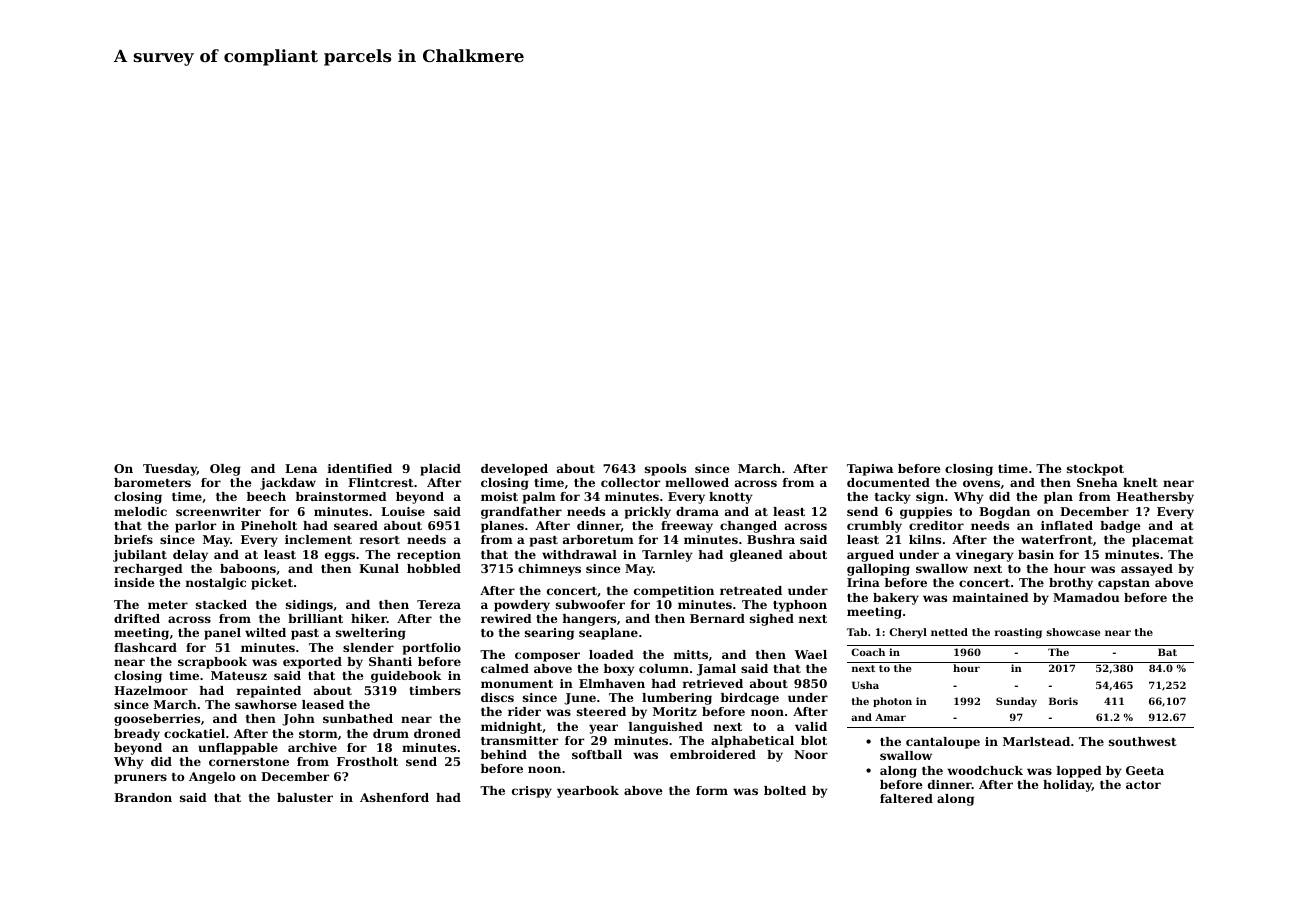  I want to click on Tapiwa, so click(870, 470).
